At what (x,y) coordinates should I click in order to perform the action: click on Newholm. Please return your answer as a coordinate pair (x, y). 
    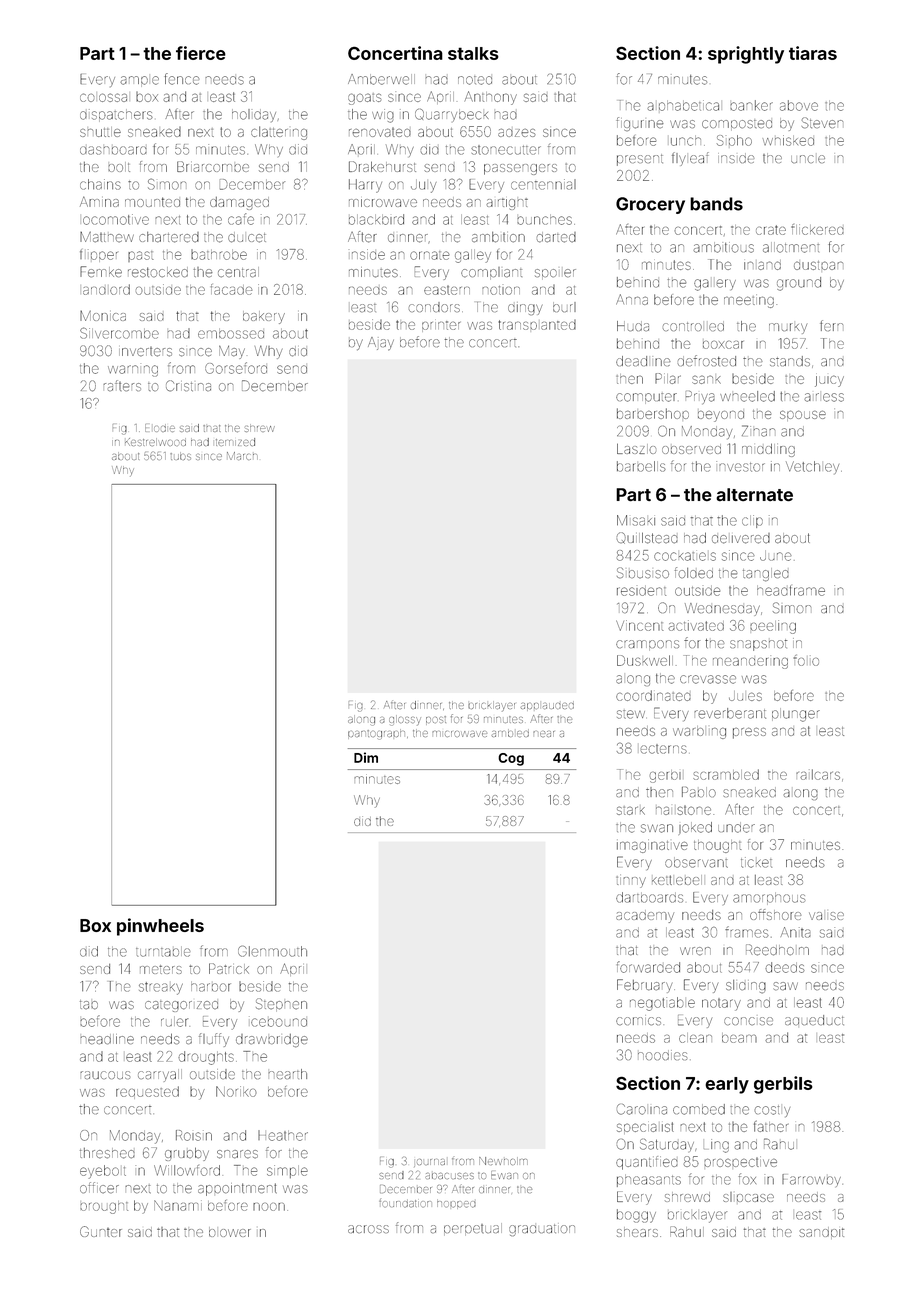
    Looking at the image, I should click on (503, 1161).
